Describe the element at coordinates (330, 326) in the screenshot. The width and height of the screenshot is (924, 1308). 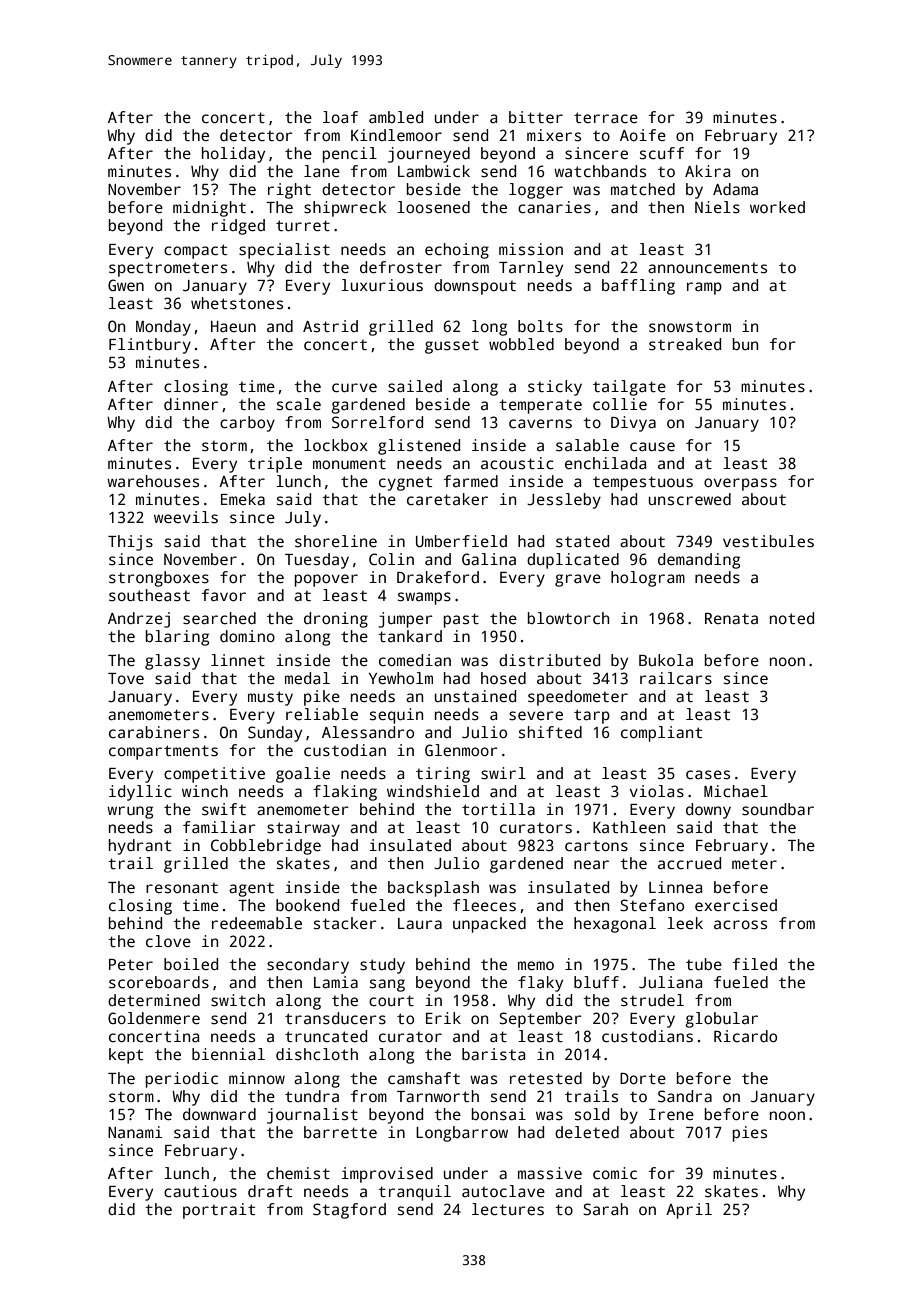
I see `Astrid` at that location.
